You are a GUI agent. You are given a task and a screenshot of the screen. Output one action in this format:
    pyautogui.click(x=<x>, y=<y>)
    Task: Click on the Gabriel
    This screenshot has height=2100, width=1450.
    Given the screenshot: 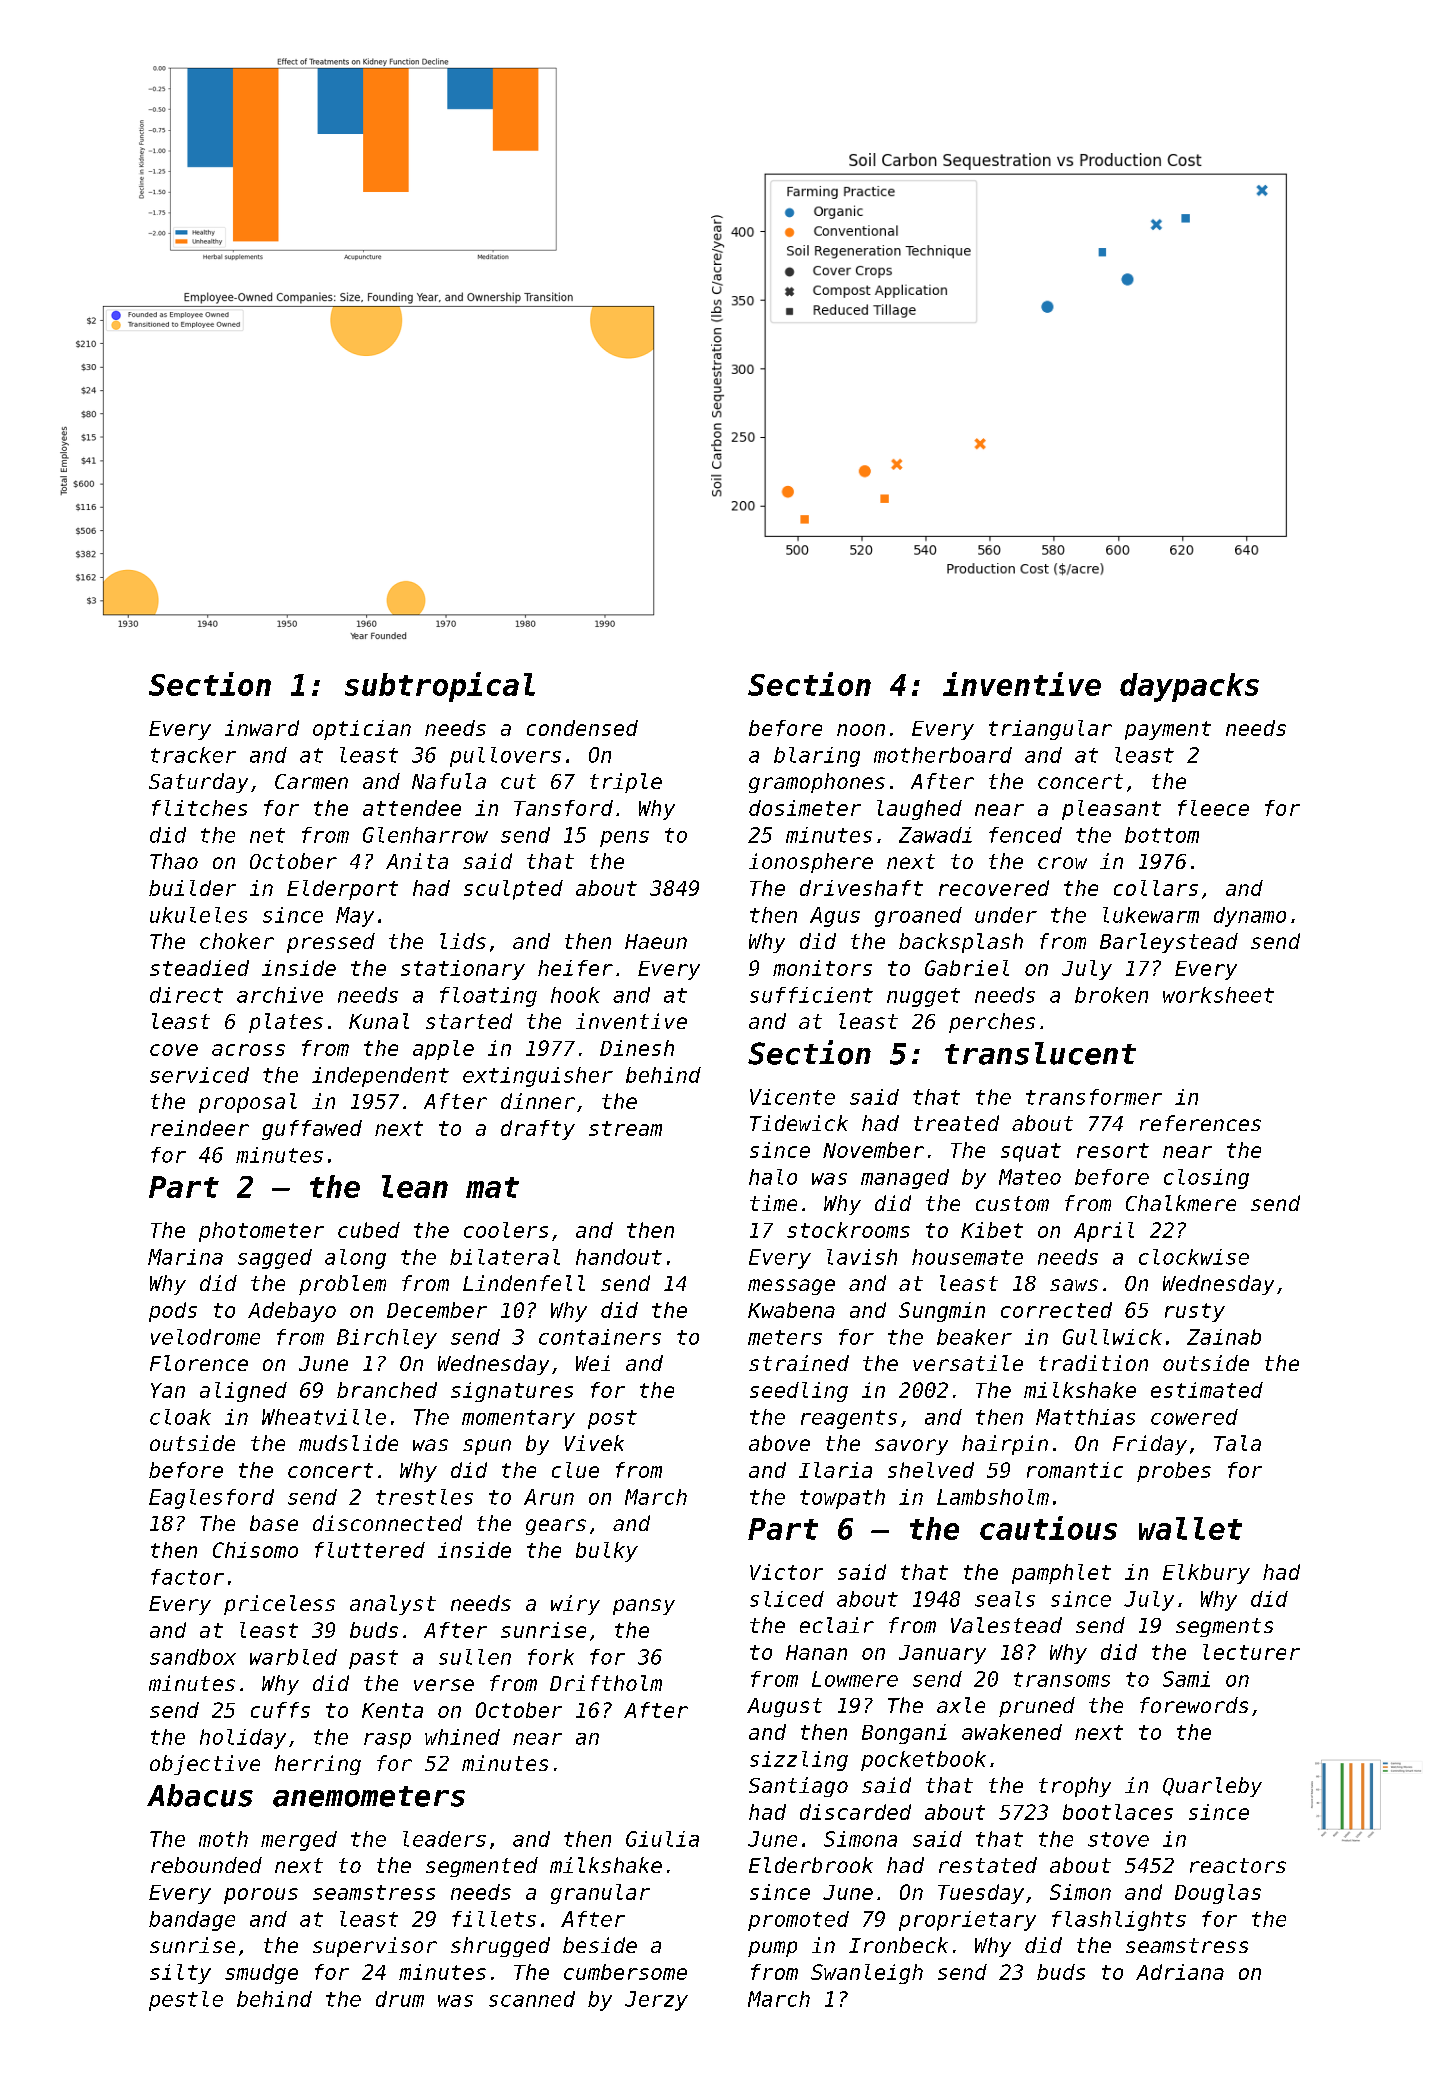 What is the action you would take?
    pyautogui.click(x=967, y=968)
